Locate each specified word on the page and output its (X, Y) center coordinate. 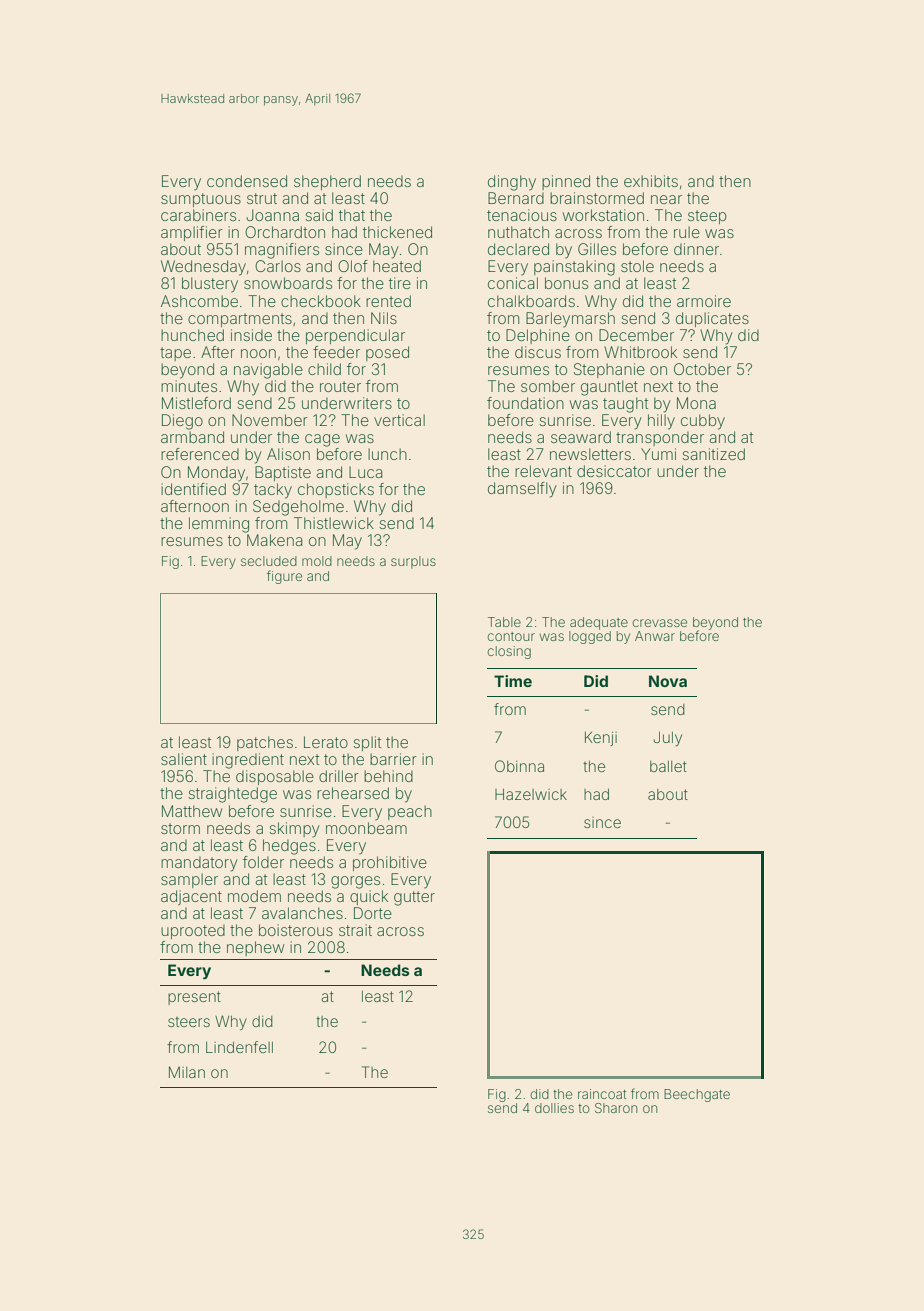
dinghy (512, 183)
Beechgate (697, 1095)
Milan (187, 1072)
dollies (554, 1108)
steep (707, 217)
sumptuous (201, 200)
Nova (668, 681)
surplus (413, 562)
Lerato (326, 742)
